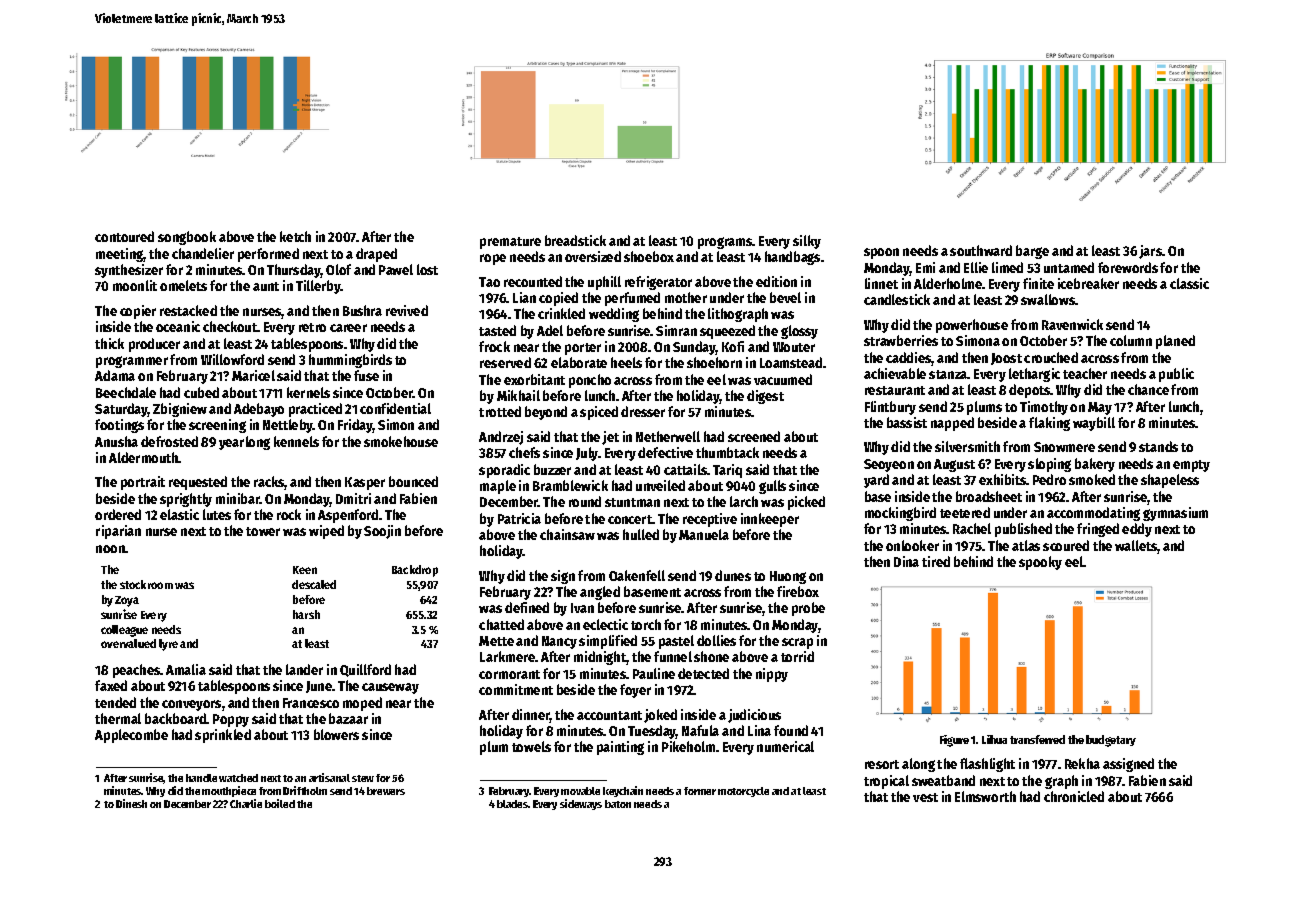 The width and height of the screenshot is (1308, 924). What do you see at coordinates (238, 498) in the screenshot?
I see `minibar` at bounding box center [238, 498].
